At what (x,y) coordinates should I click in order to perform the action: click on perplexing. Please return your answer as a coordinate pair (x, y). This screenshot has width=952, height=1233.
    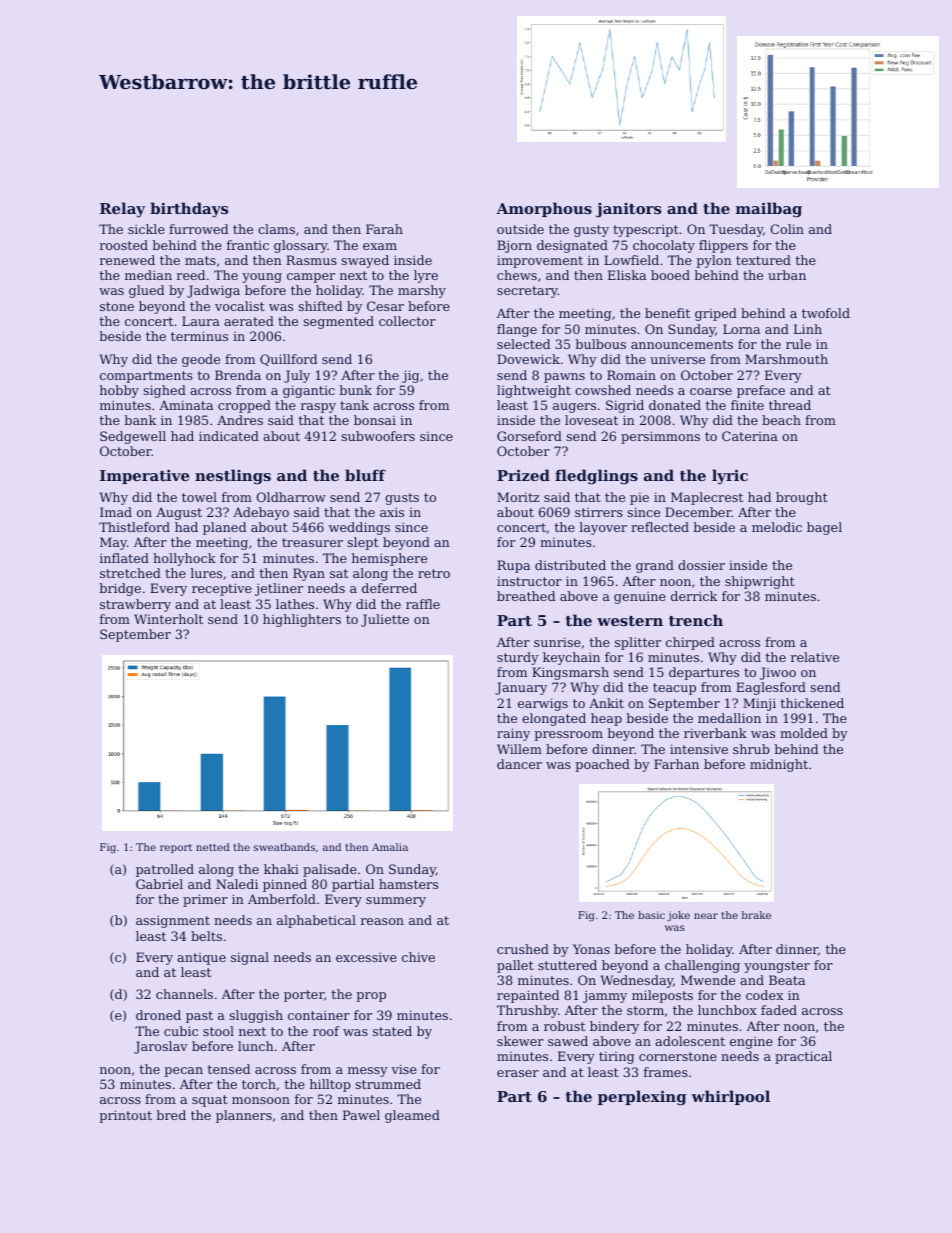
    Looking at the image, I should click on (642, 1098).
